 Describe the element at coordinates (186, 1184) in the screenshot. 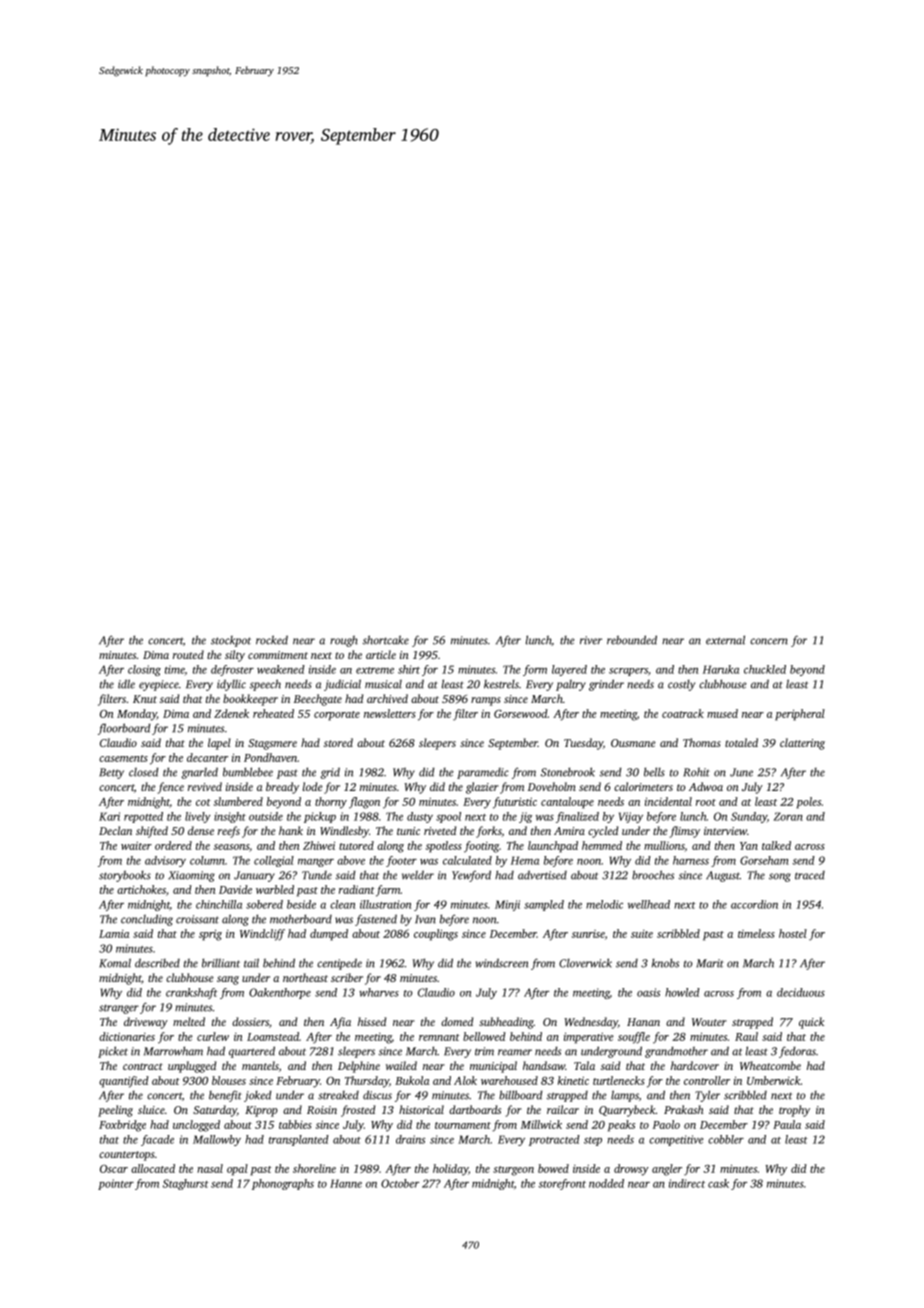

I see `Staghurst` at that location.
